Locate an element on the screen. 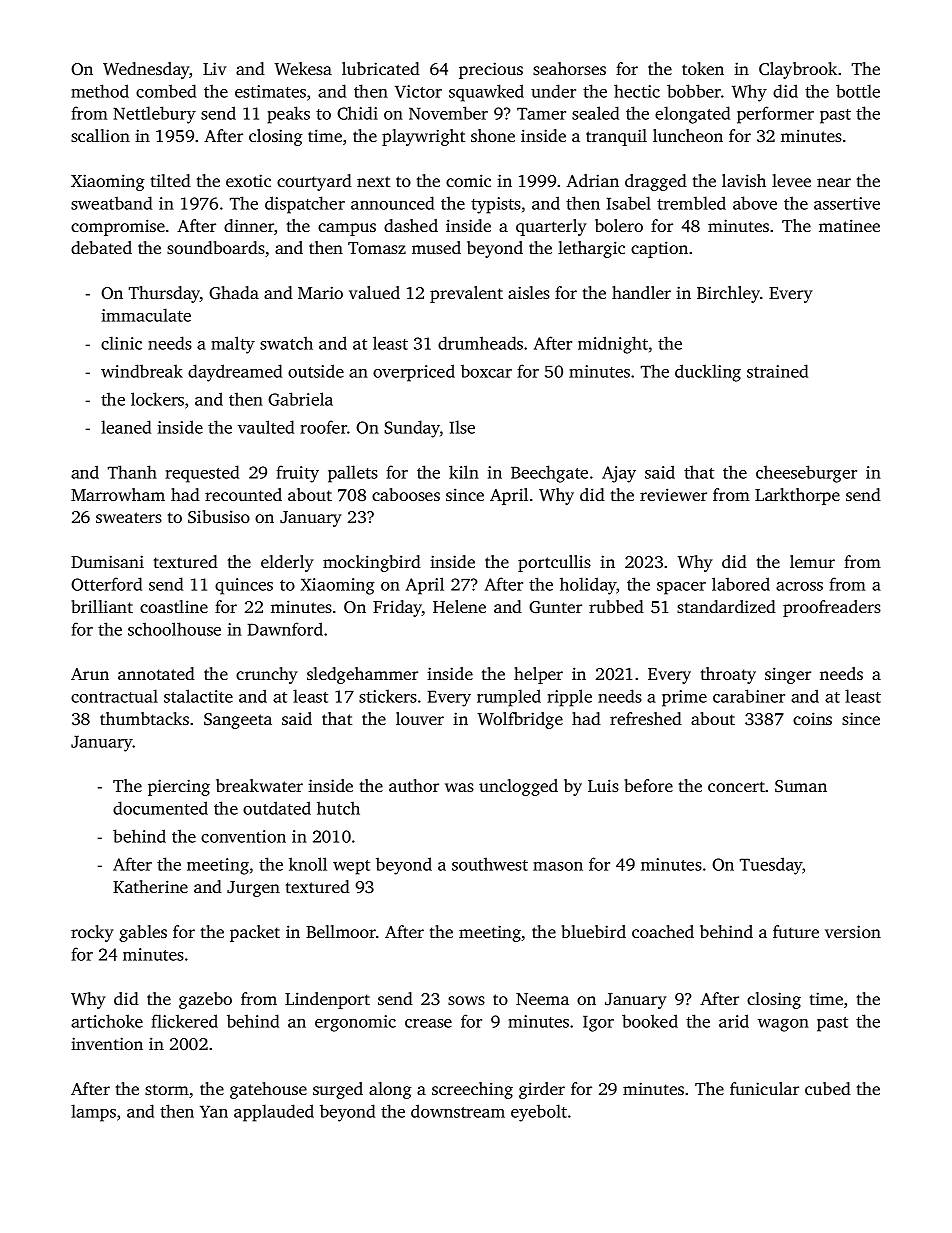 The image size is (952, 1233). downstream is located at coordinates (458, 1111).
